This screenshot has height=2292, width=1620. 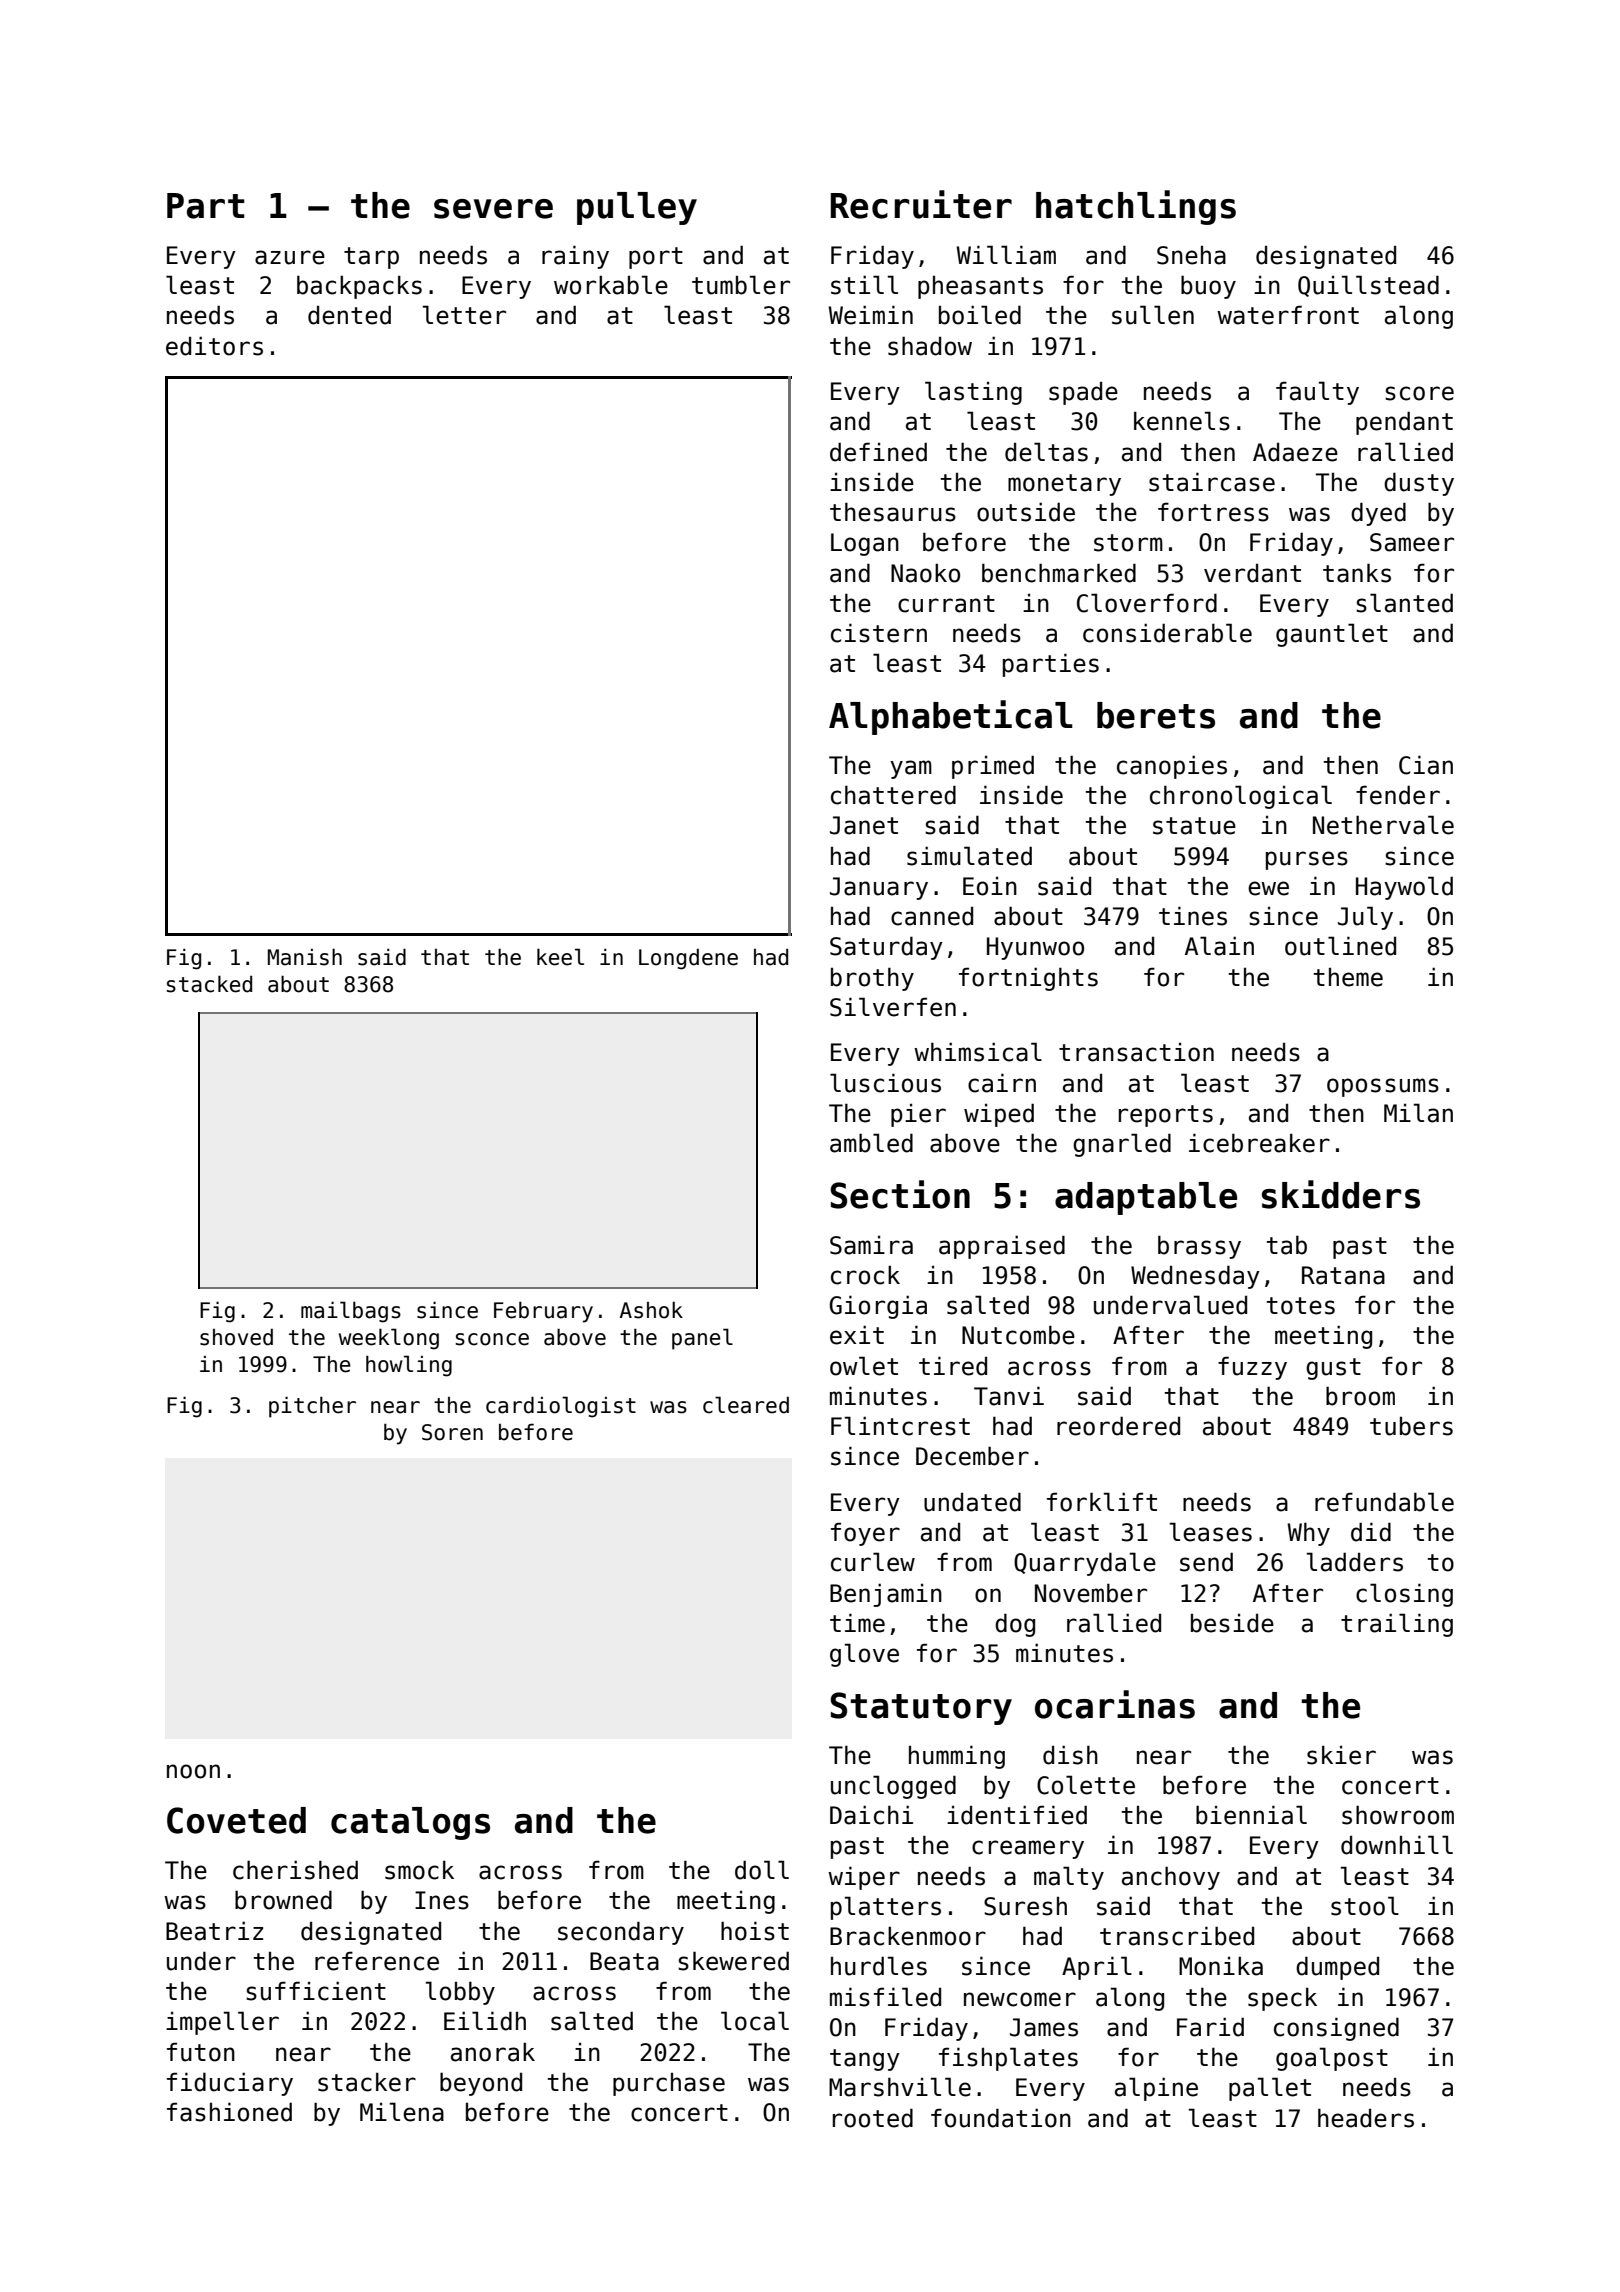 I want to click on refundable, so click(x=1384, y=1502).
